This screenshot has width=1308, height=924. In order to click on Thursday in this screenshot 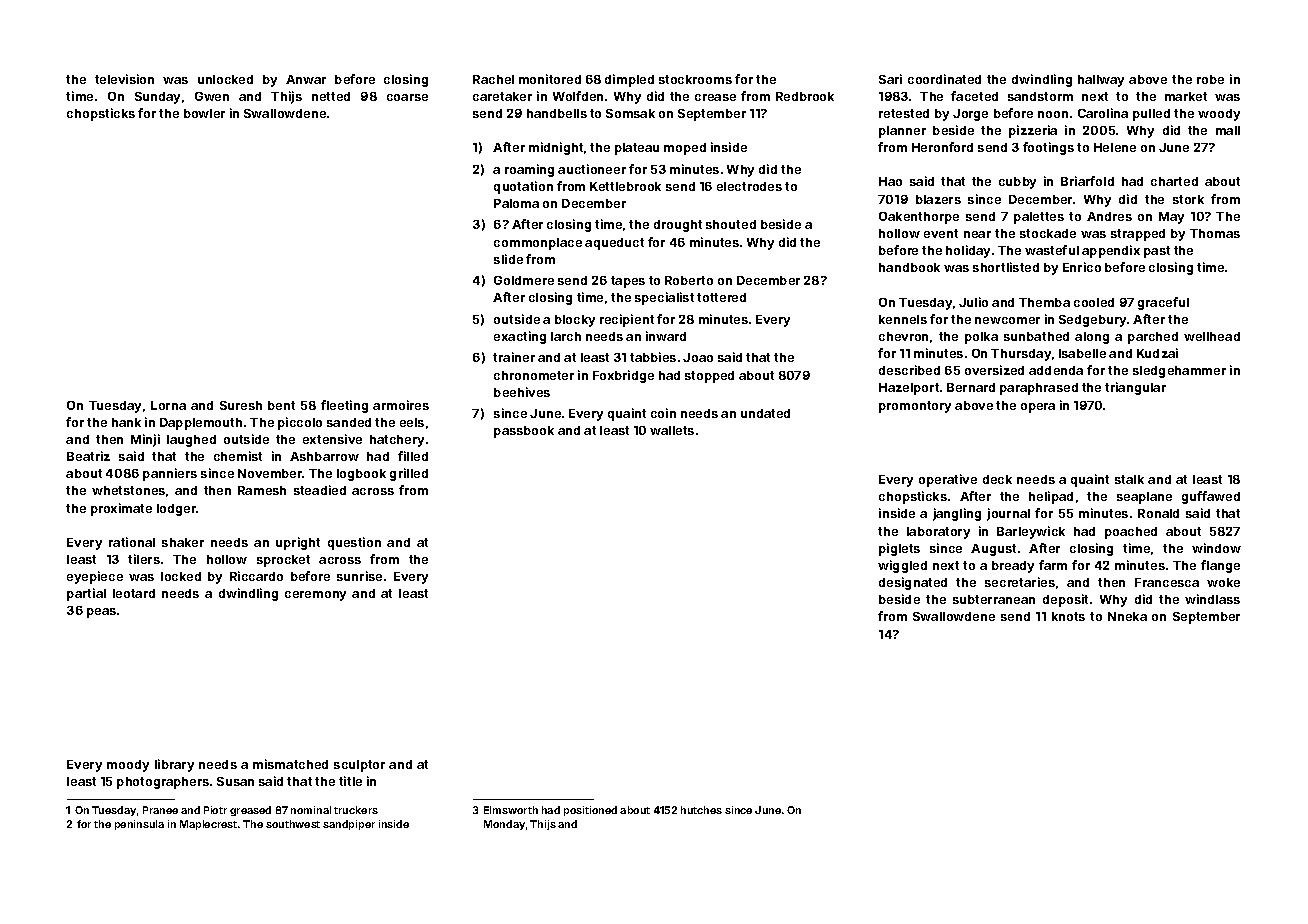, I will do `click(1021, 355)`.
